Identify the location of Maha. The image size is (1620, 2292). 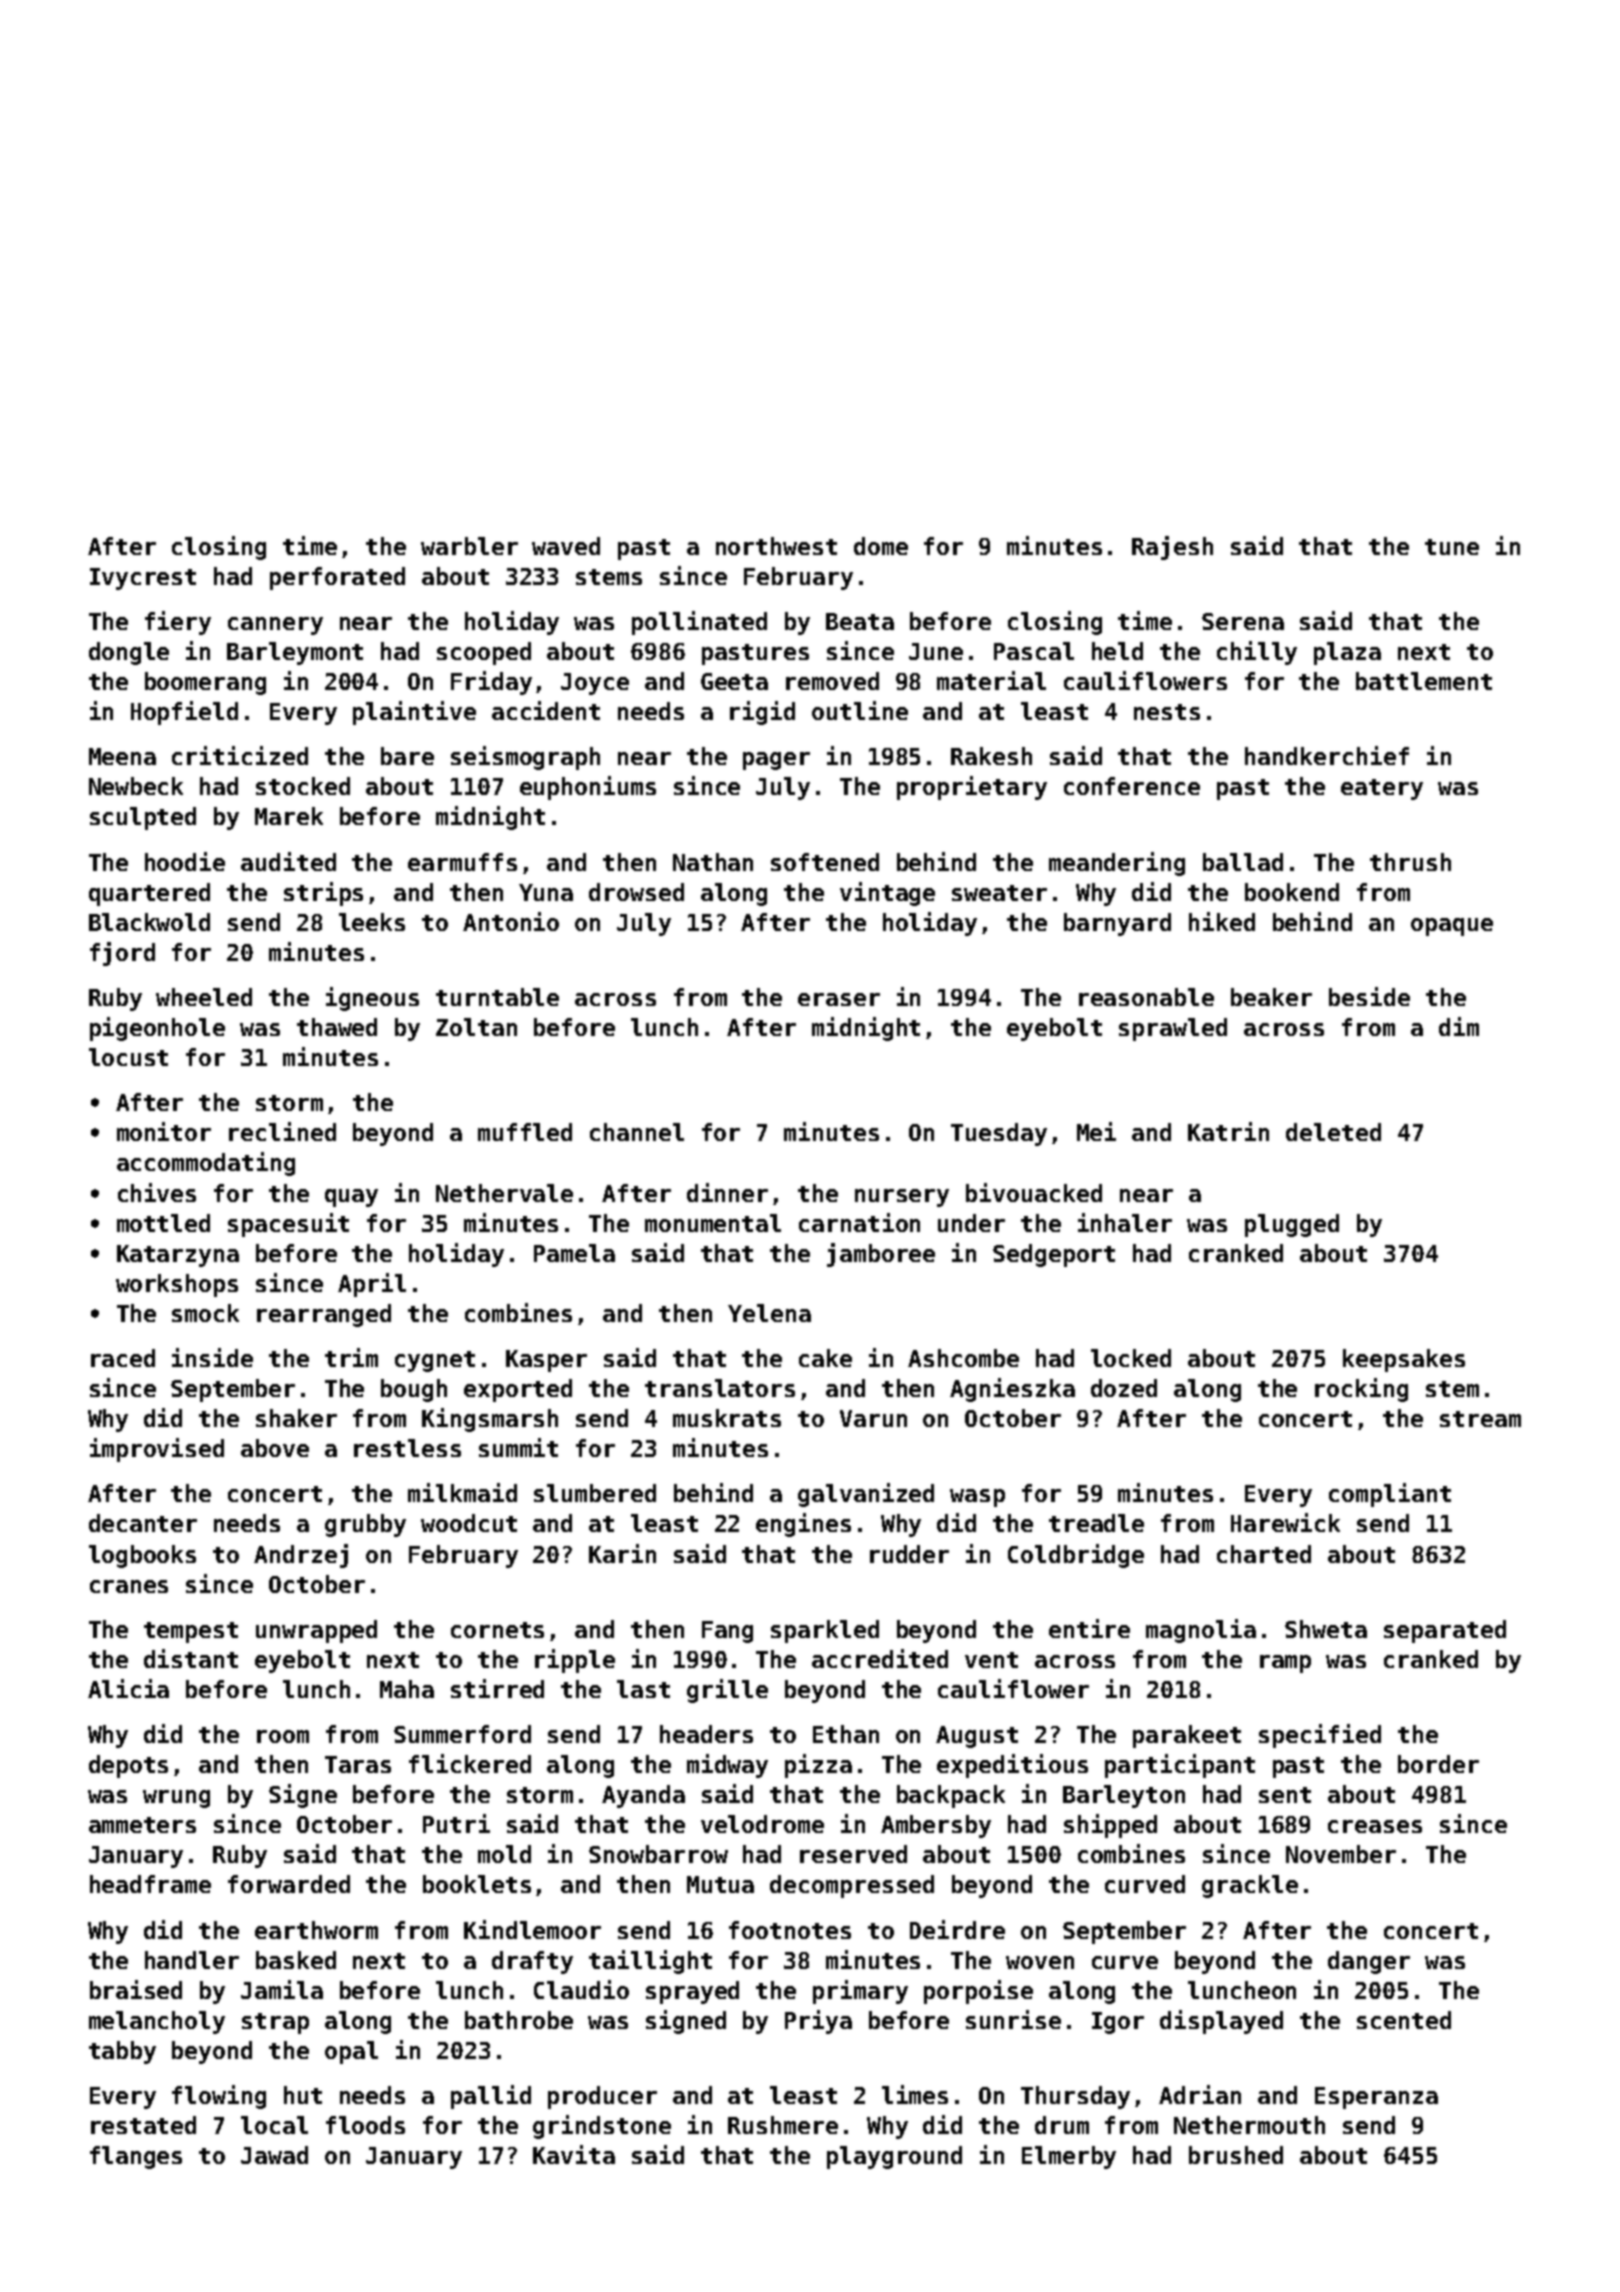
(407, 1689).
